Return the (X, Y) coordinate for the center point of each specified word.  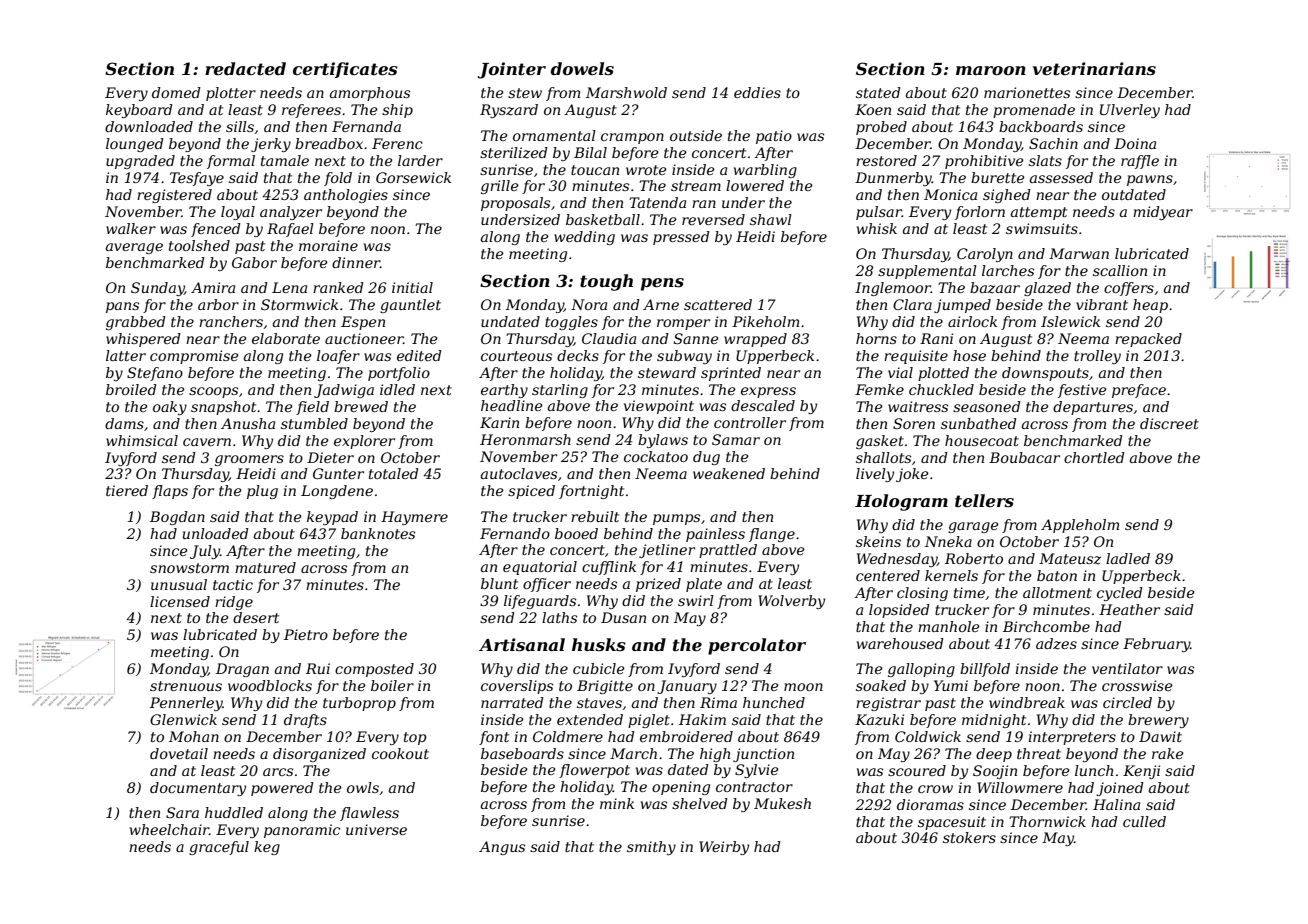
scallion (1120, 270)
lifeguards (540, 602)
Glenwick (183, 719)
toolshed (199, 245)
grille (500, 187)
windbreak (1027, 702)
